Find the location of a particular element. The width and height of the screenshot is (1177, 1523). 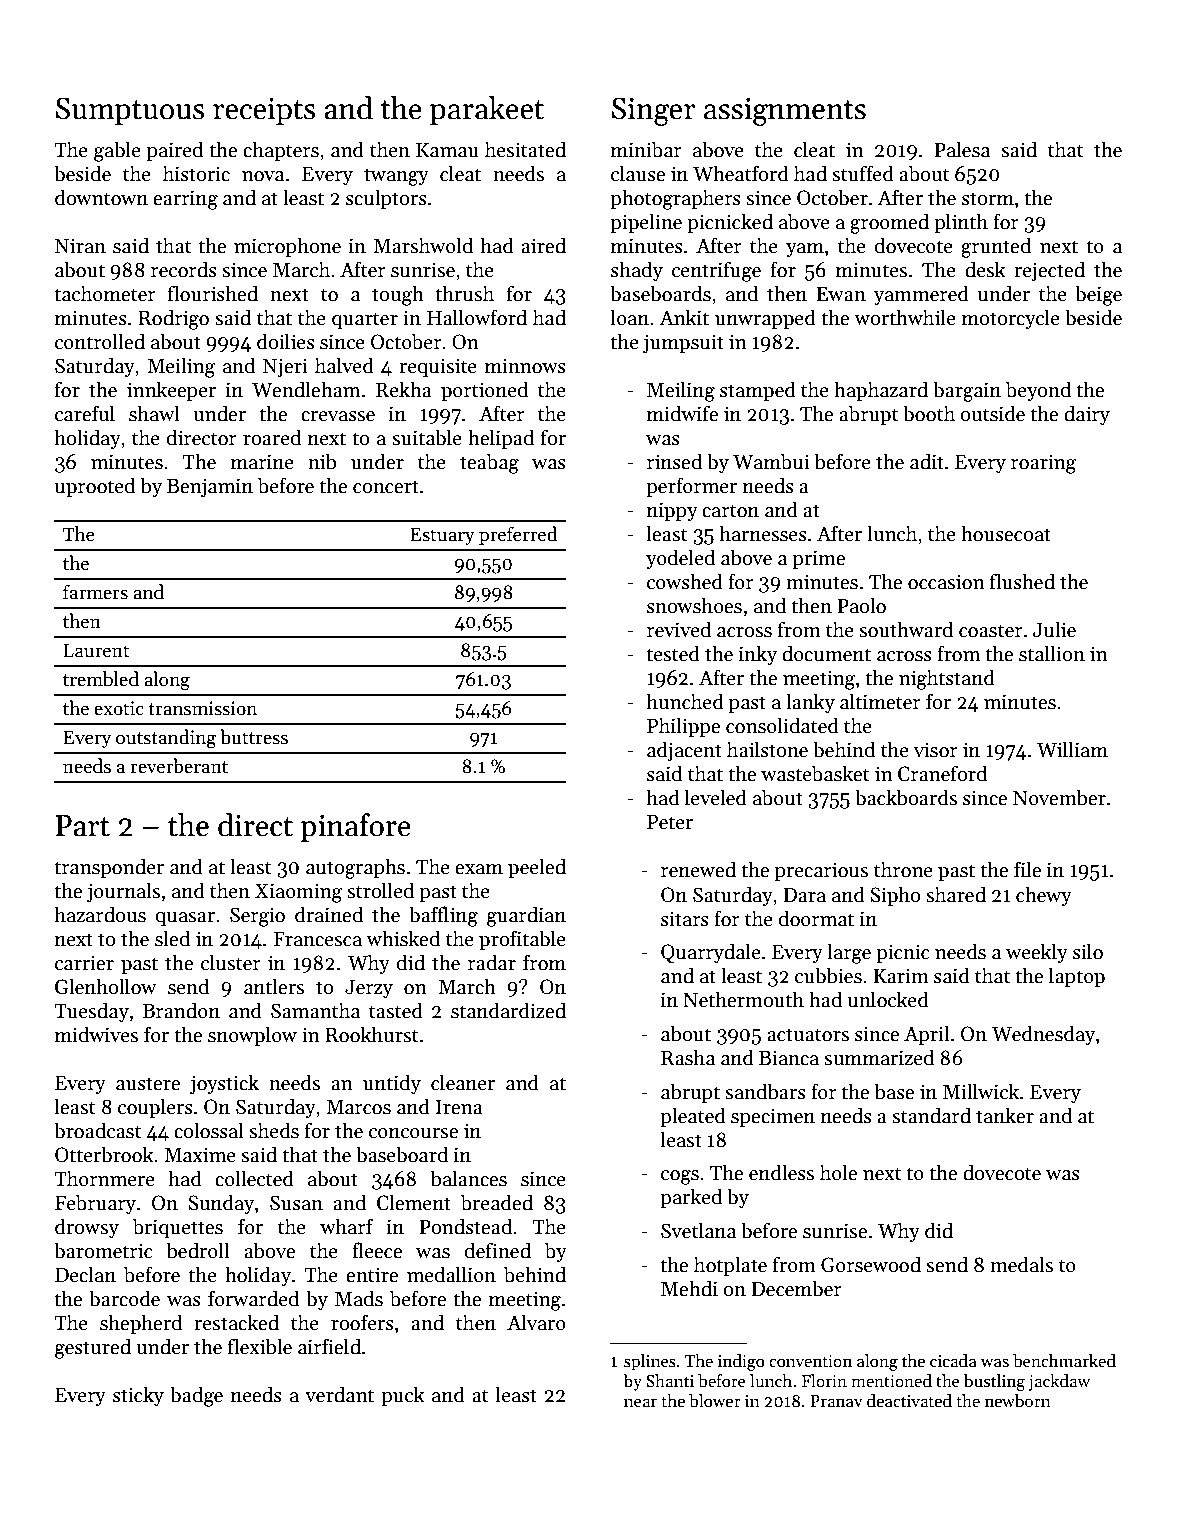

cogs is located at coordinates (680, 1177).
